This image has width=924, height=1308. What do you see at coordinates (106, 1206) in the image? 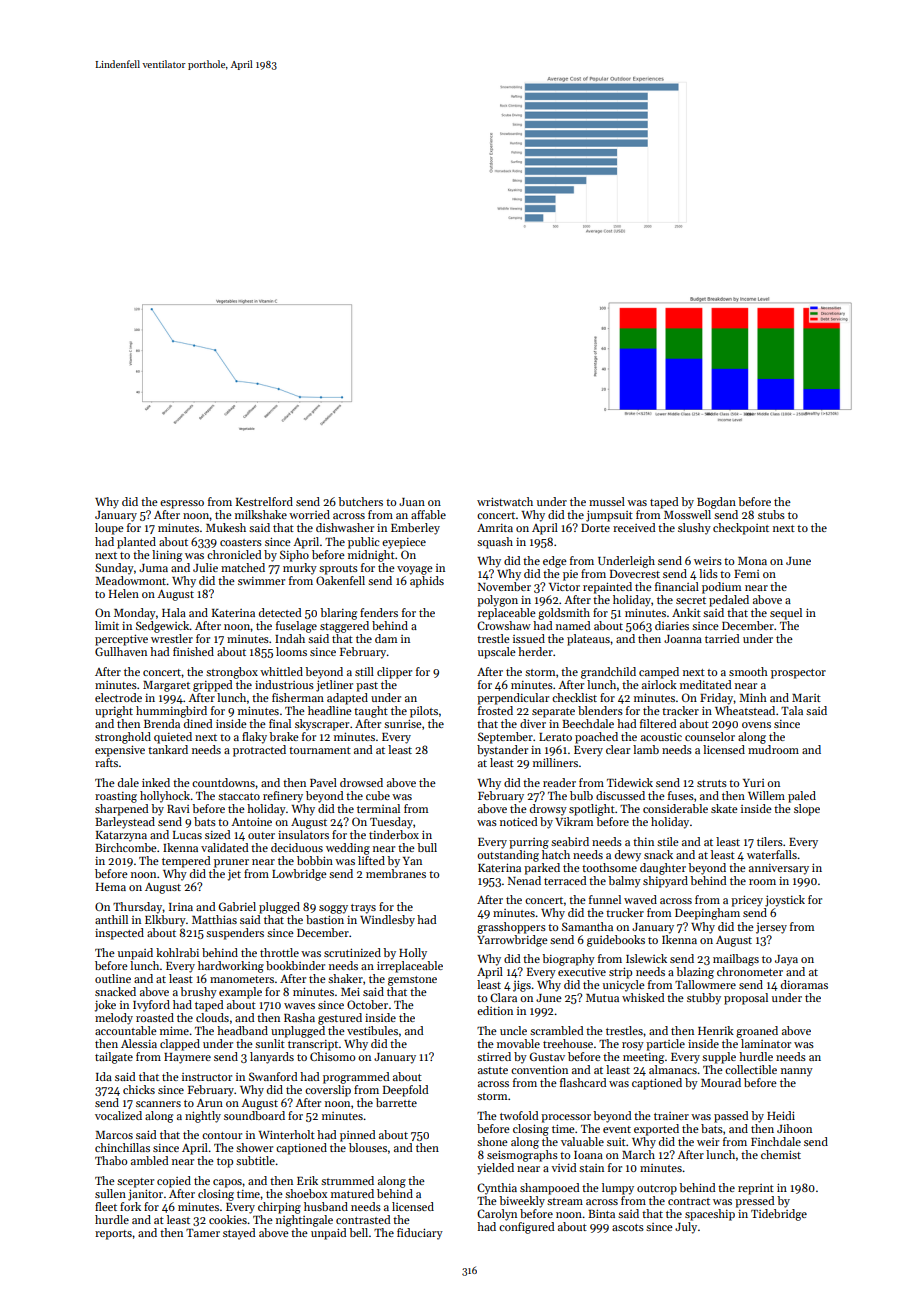
I see `fleet` at bounding box center [106, 1206].
